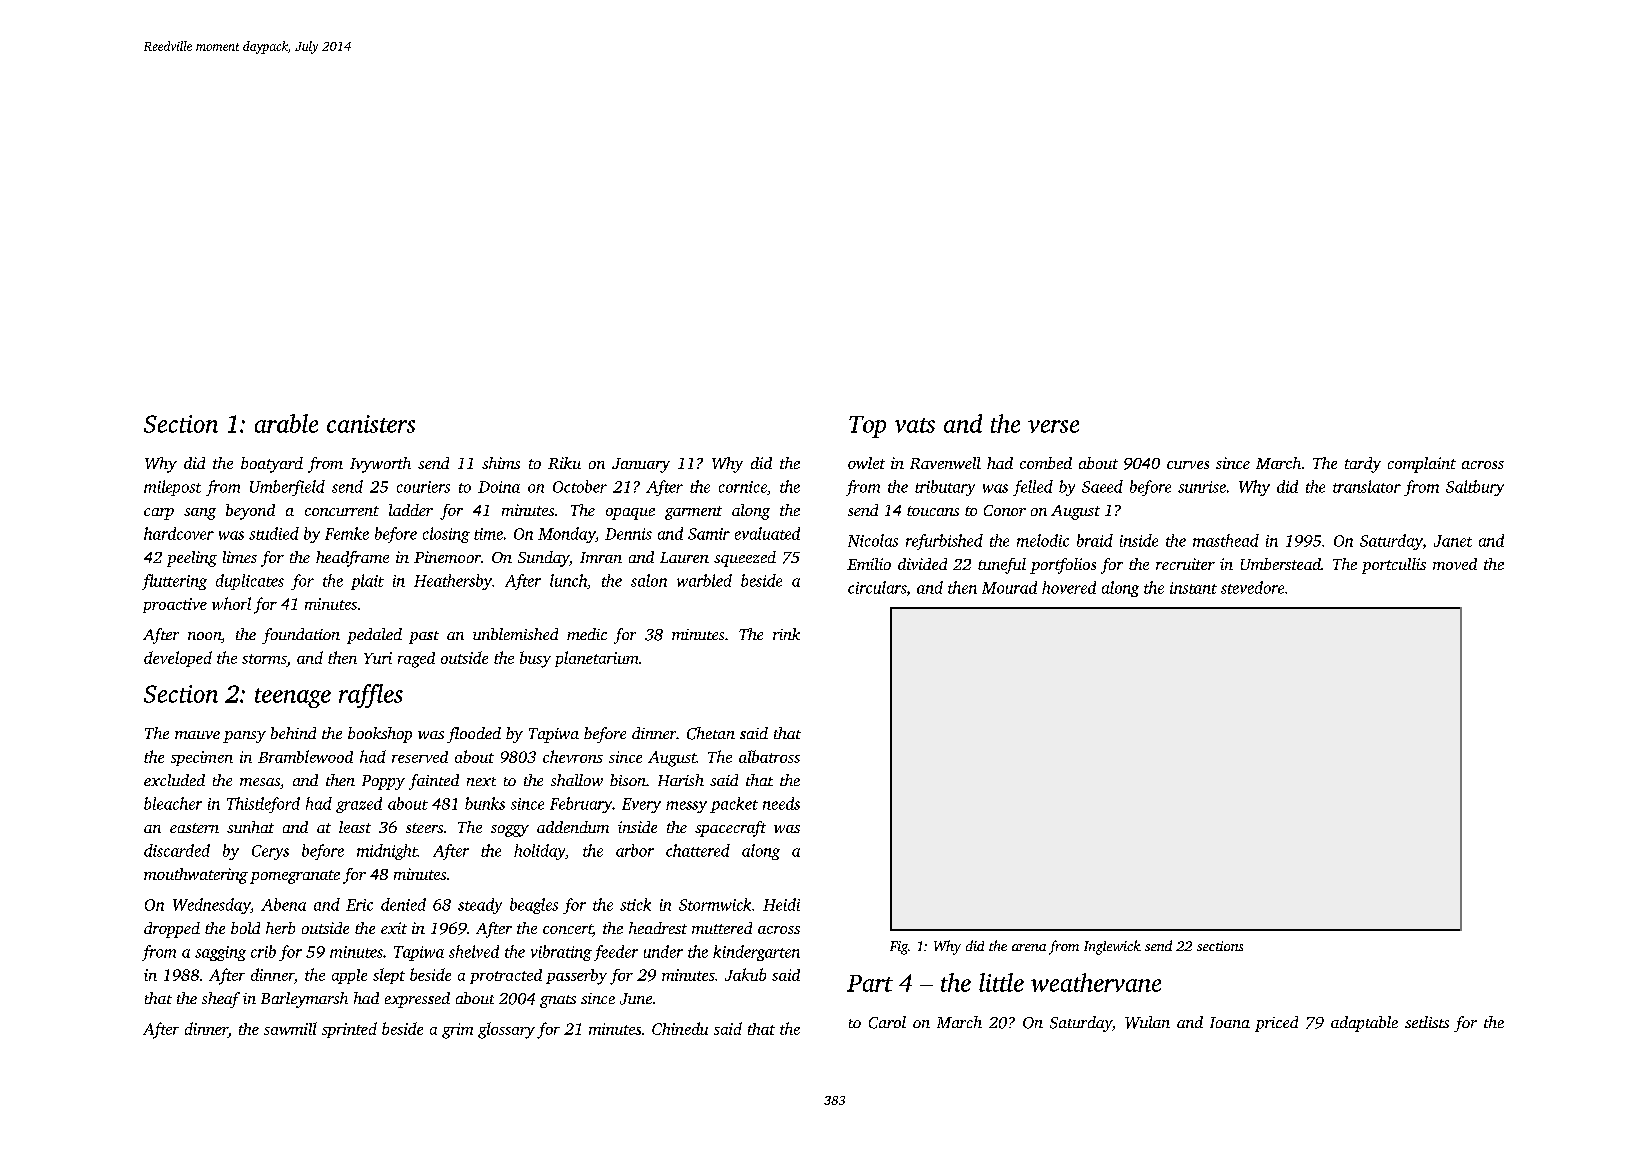 This screenshot has height=1165, width=1648. Describe the element at coordinates (781, 803) in the screenshot. I see `needs` at that location.
